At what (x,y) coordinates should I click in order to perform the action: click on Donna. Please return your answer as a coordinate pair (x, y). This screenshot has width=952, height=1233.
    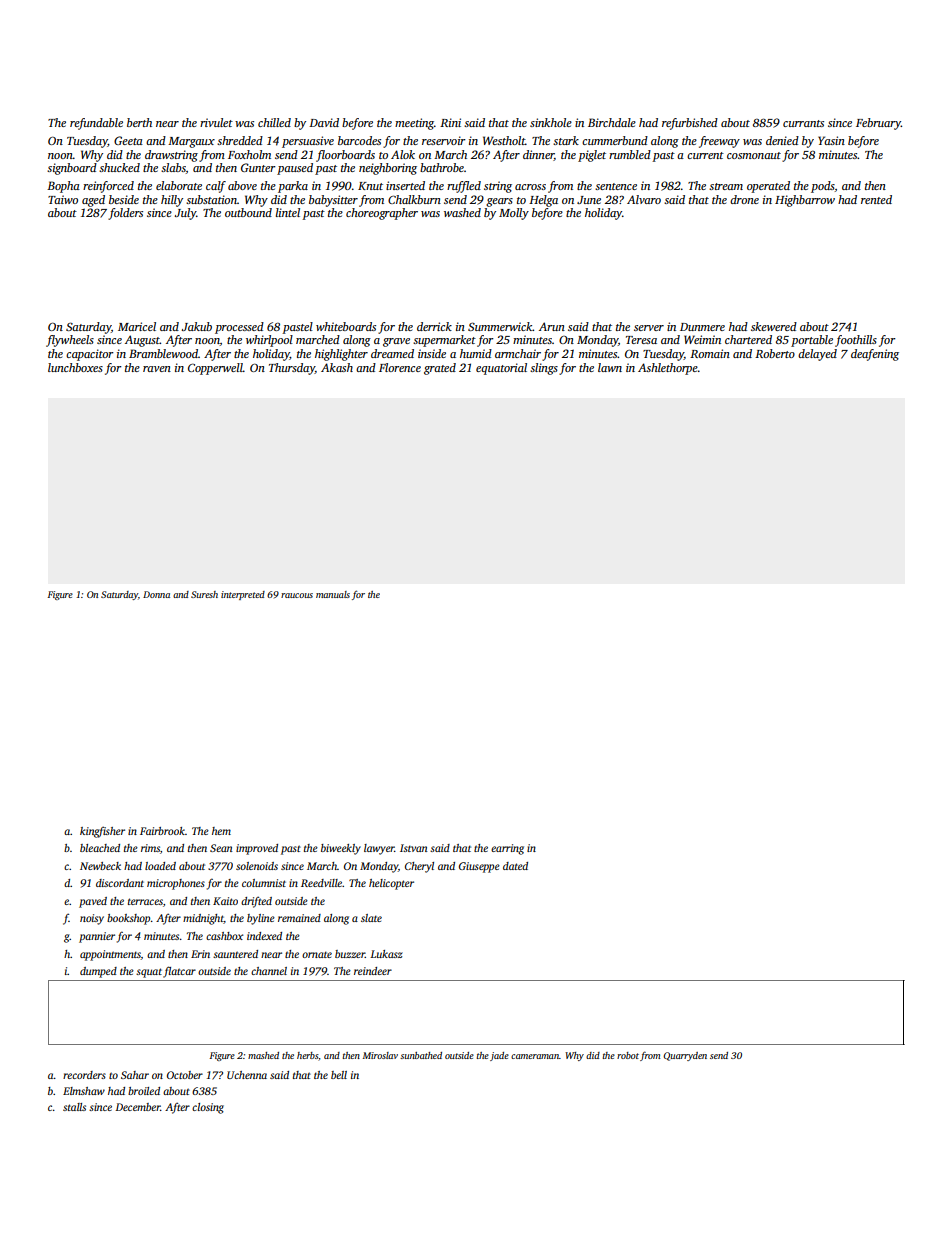
    Looking at the image, I should click on (156, 594).
